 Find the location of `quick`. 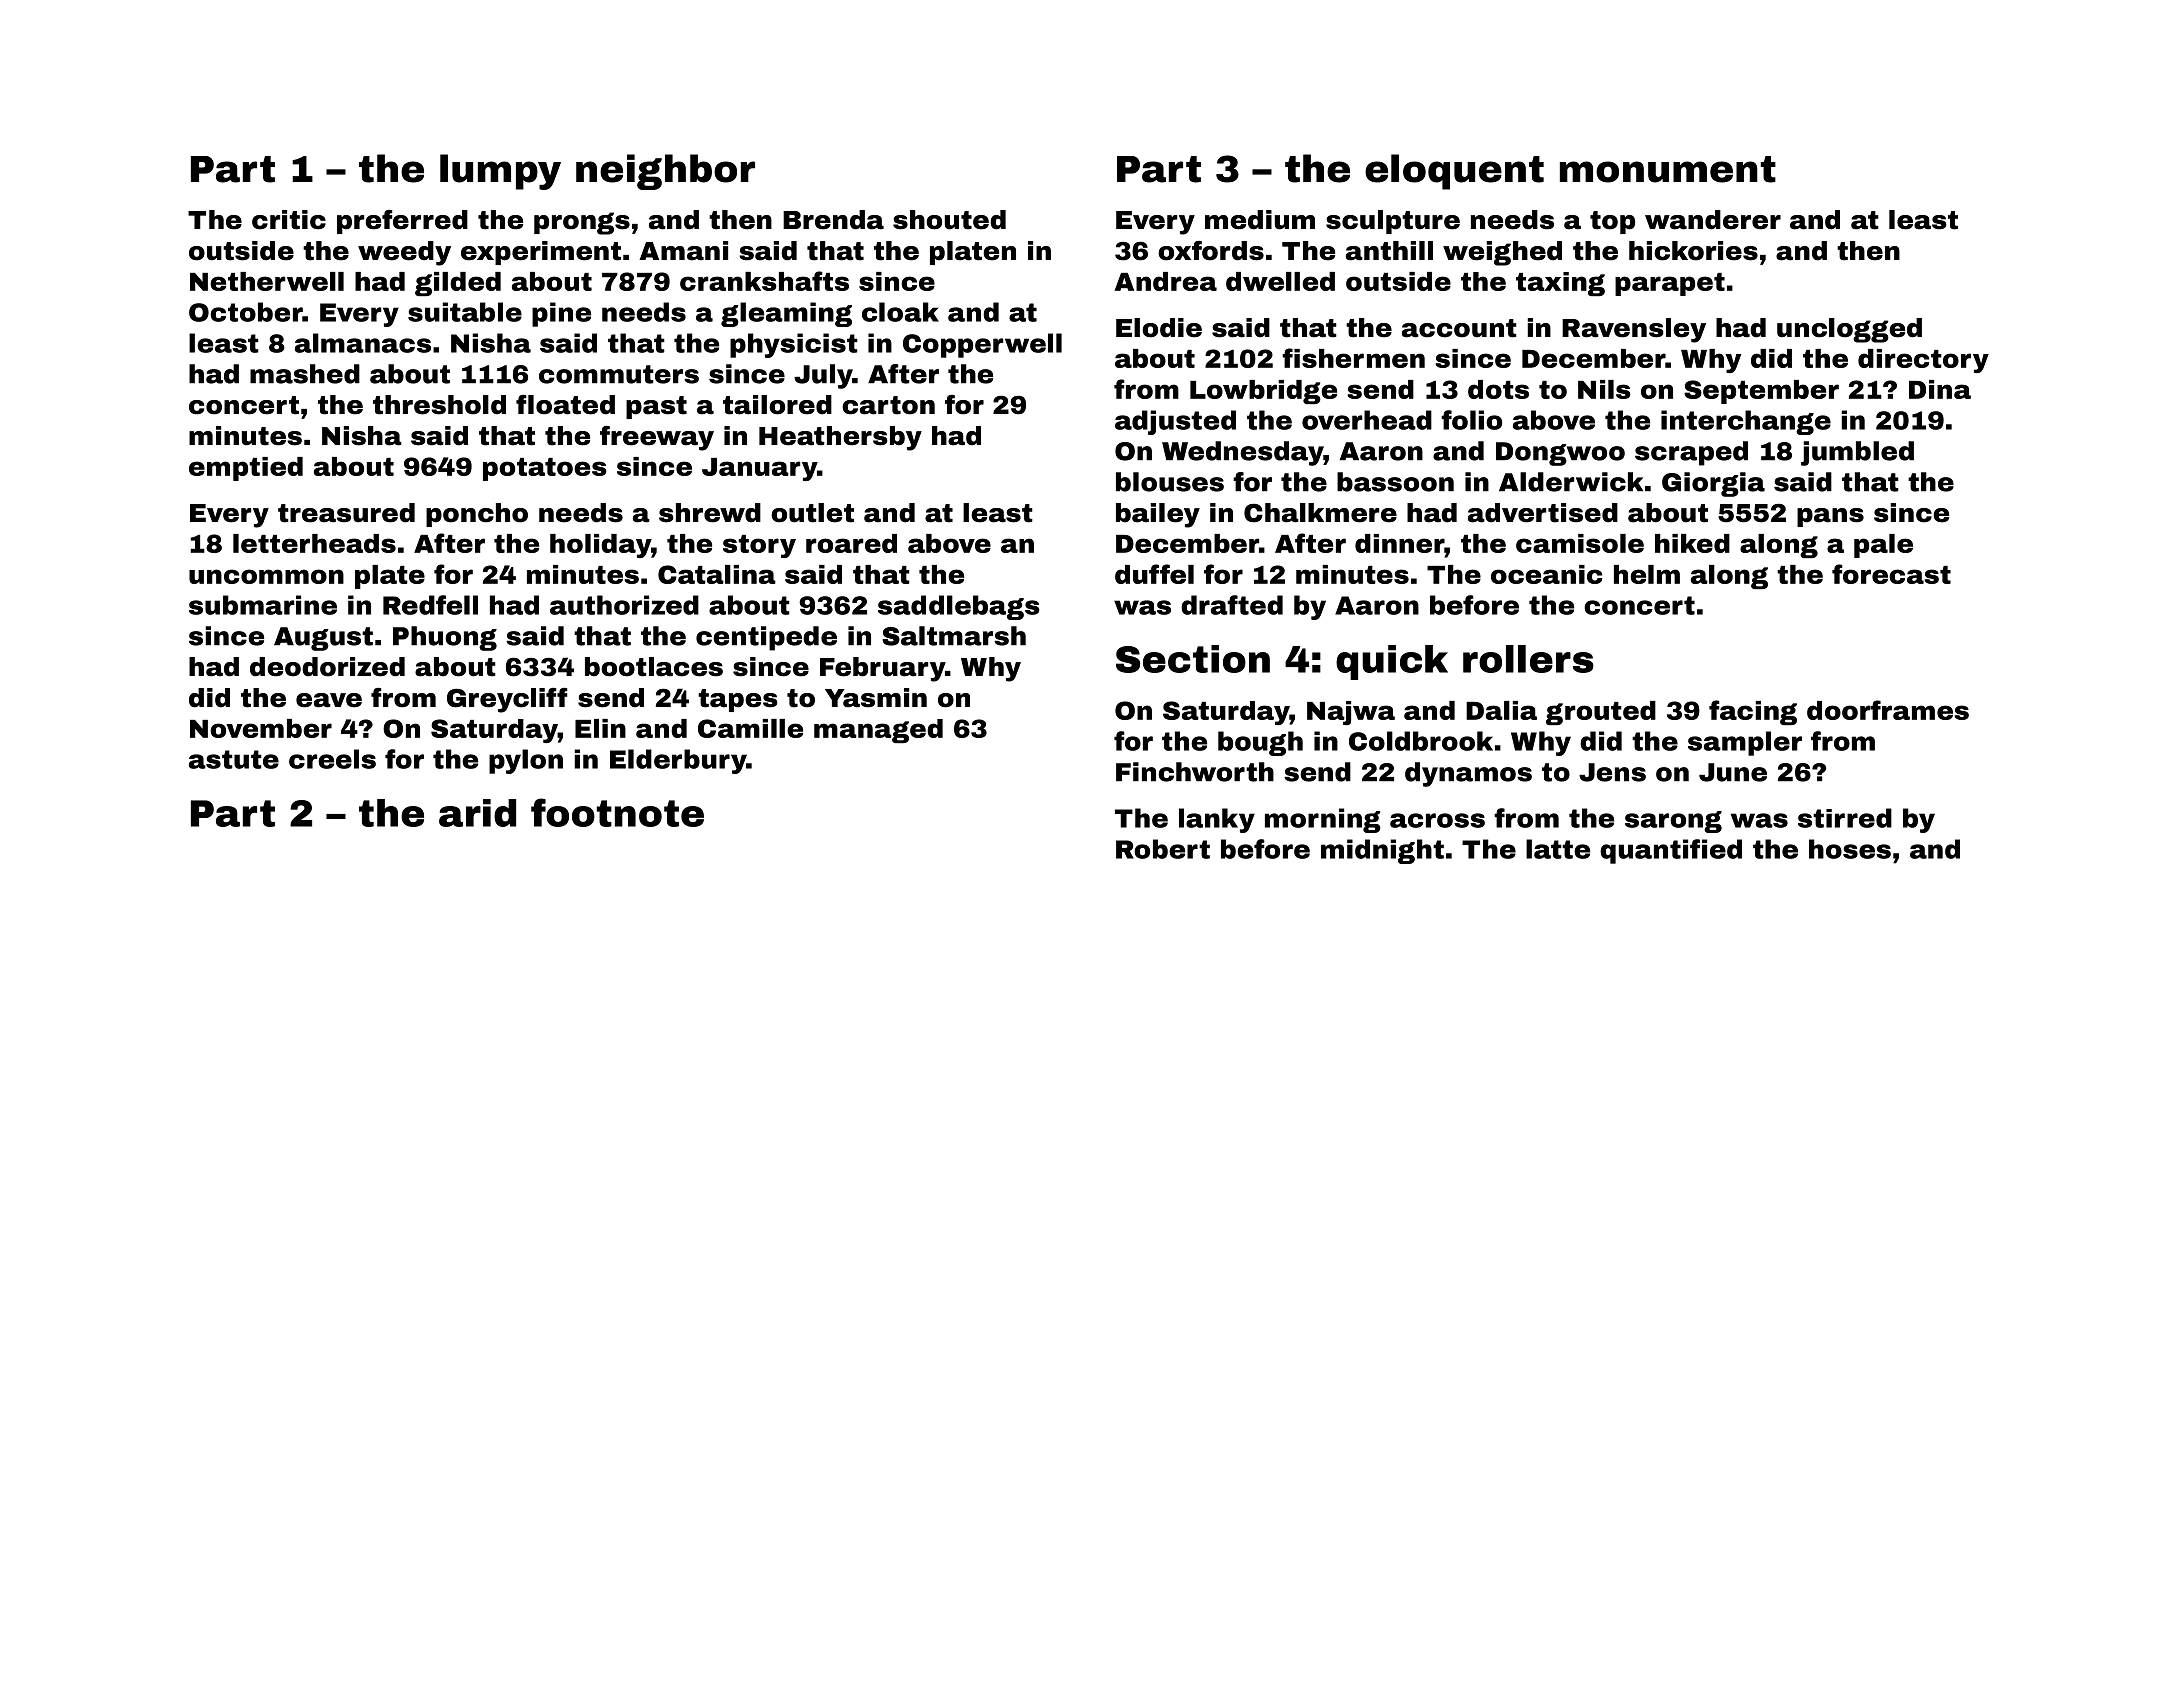

quick is located at coordinates (1392, 662).
